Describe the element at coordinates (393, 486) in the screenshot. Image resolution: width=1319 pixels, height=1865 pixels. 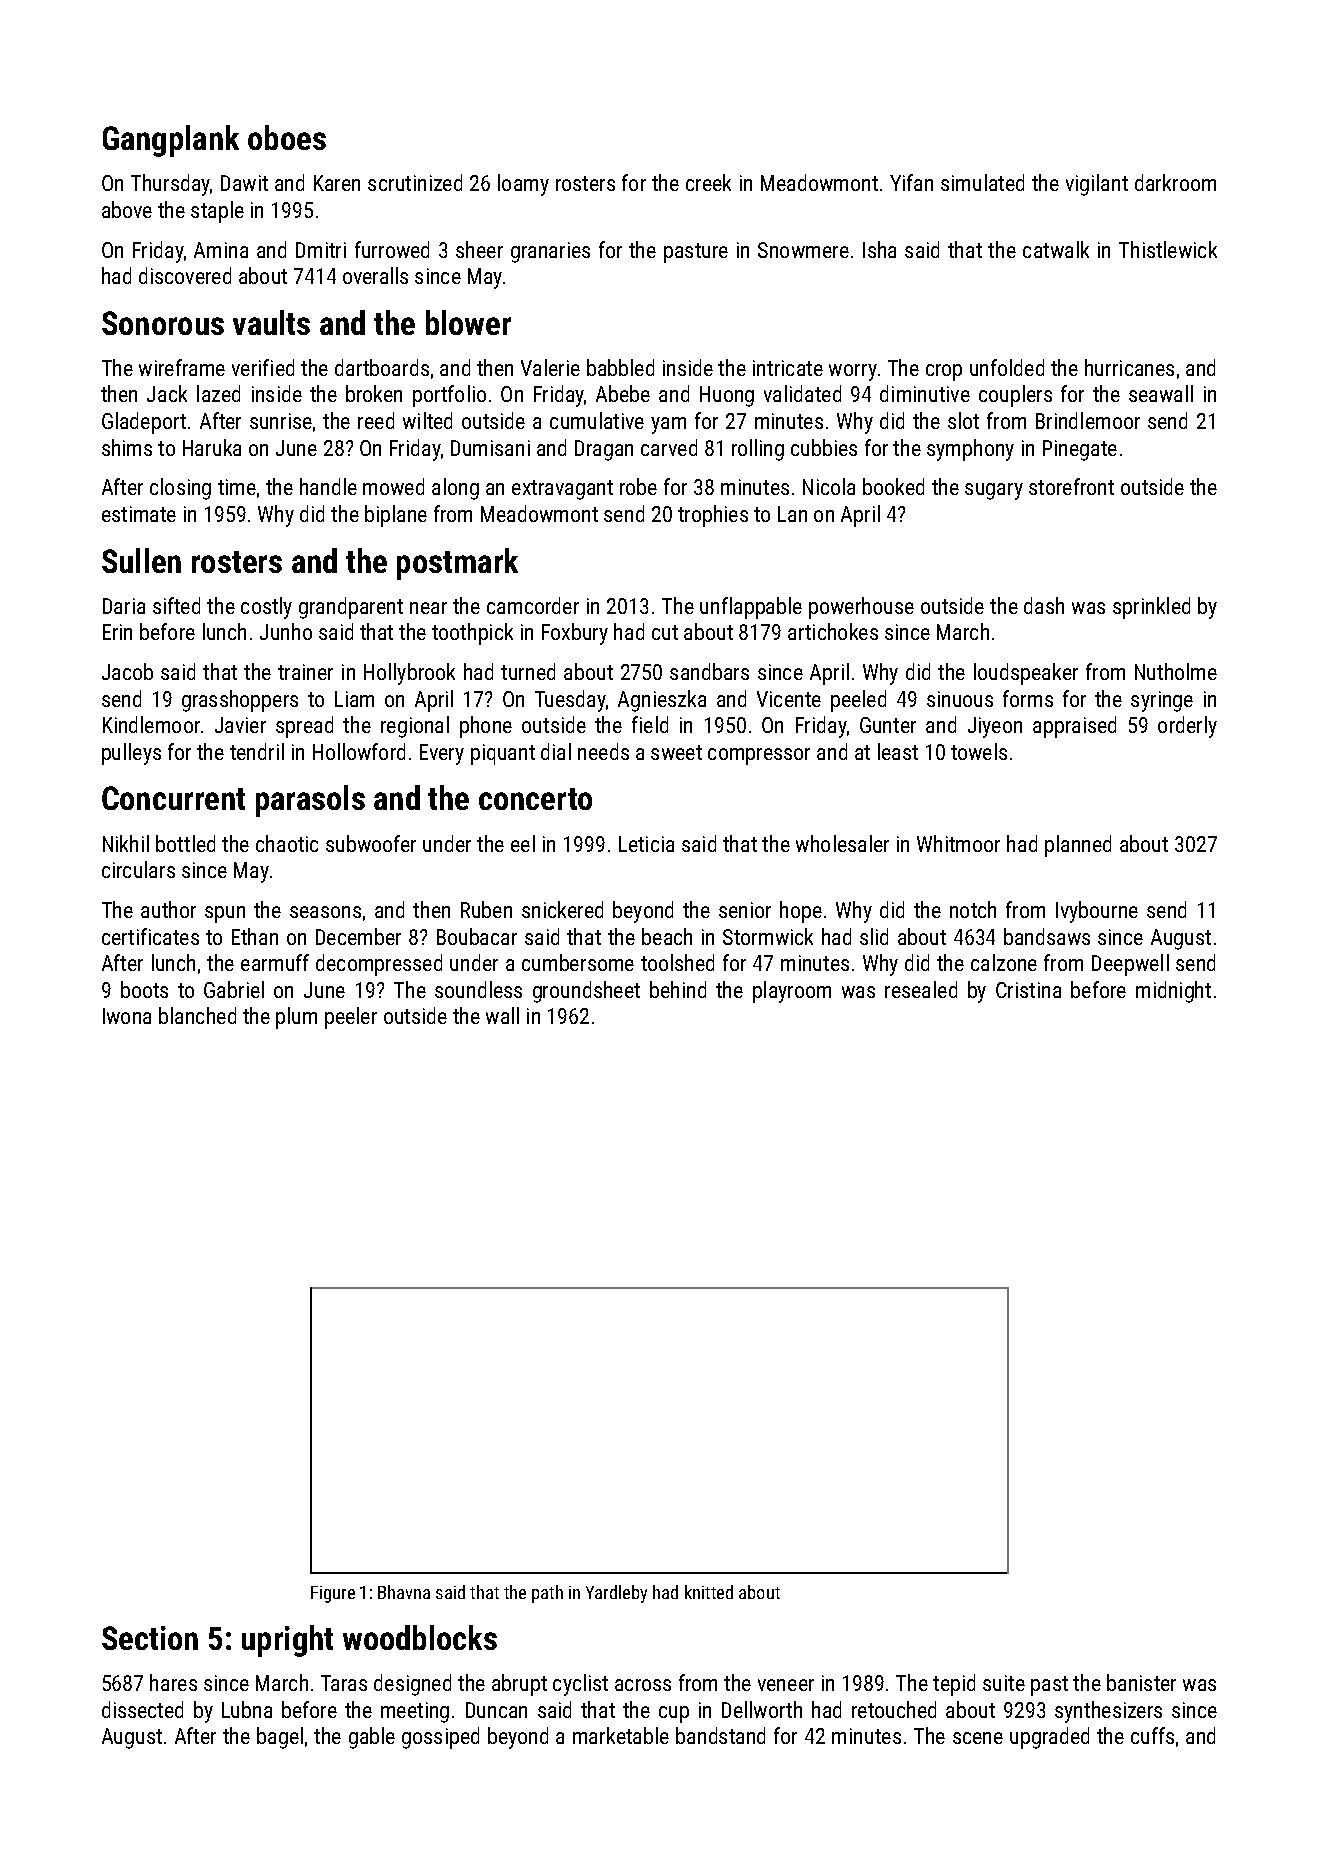
I see `mowed` at that location.
